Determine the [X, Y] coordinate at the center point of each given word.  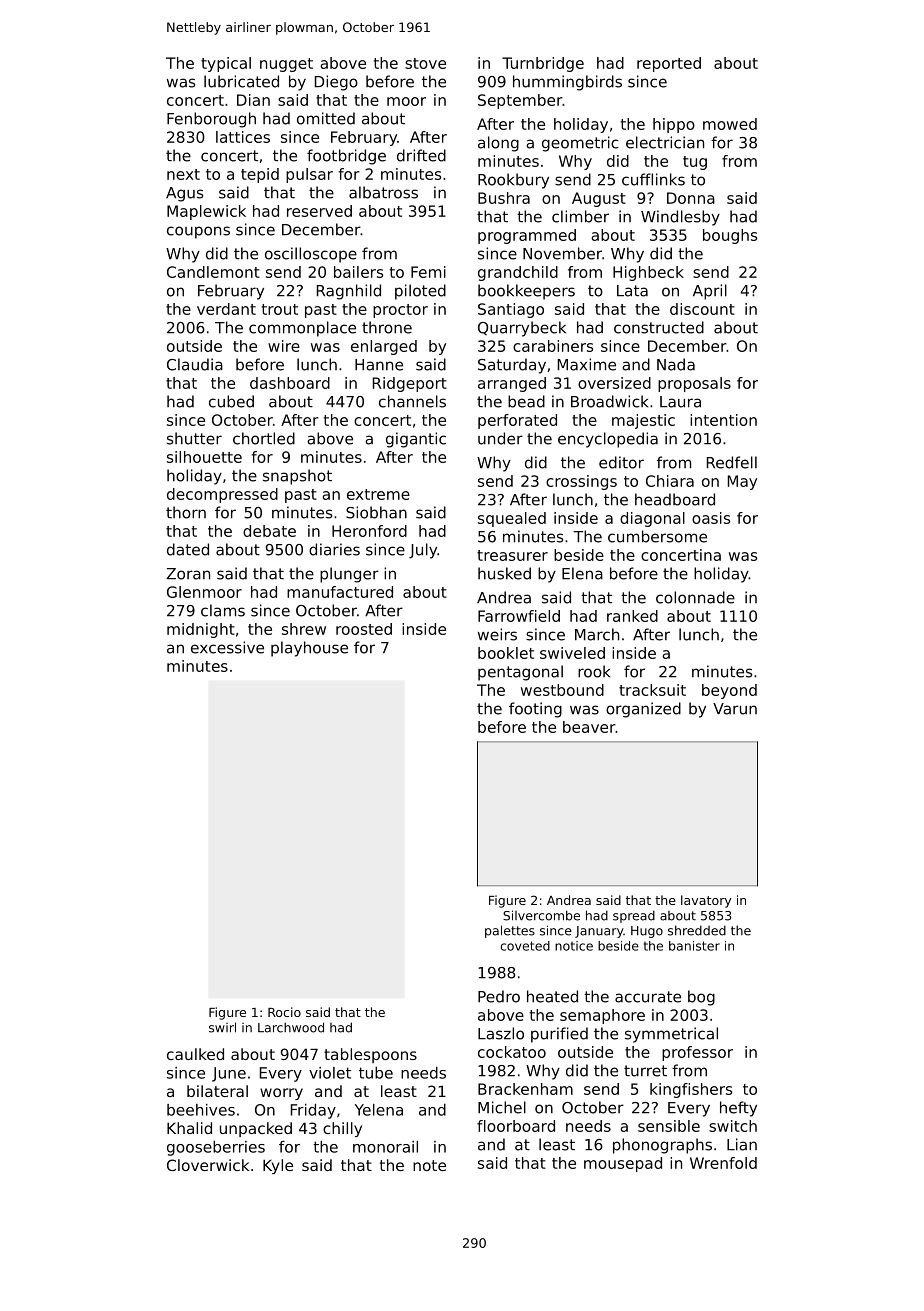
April [710, 292]
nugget [286, 65]
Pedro [499, 996]
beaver [589, 727]
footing [535, 710]
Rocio [284, 1012]
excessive [227, 647]
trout [280, 309]
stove [425, 63]
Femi [428, 272]
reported [669, 64]
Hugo [647, 932]
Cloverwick [208, 1165]
